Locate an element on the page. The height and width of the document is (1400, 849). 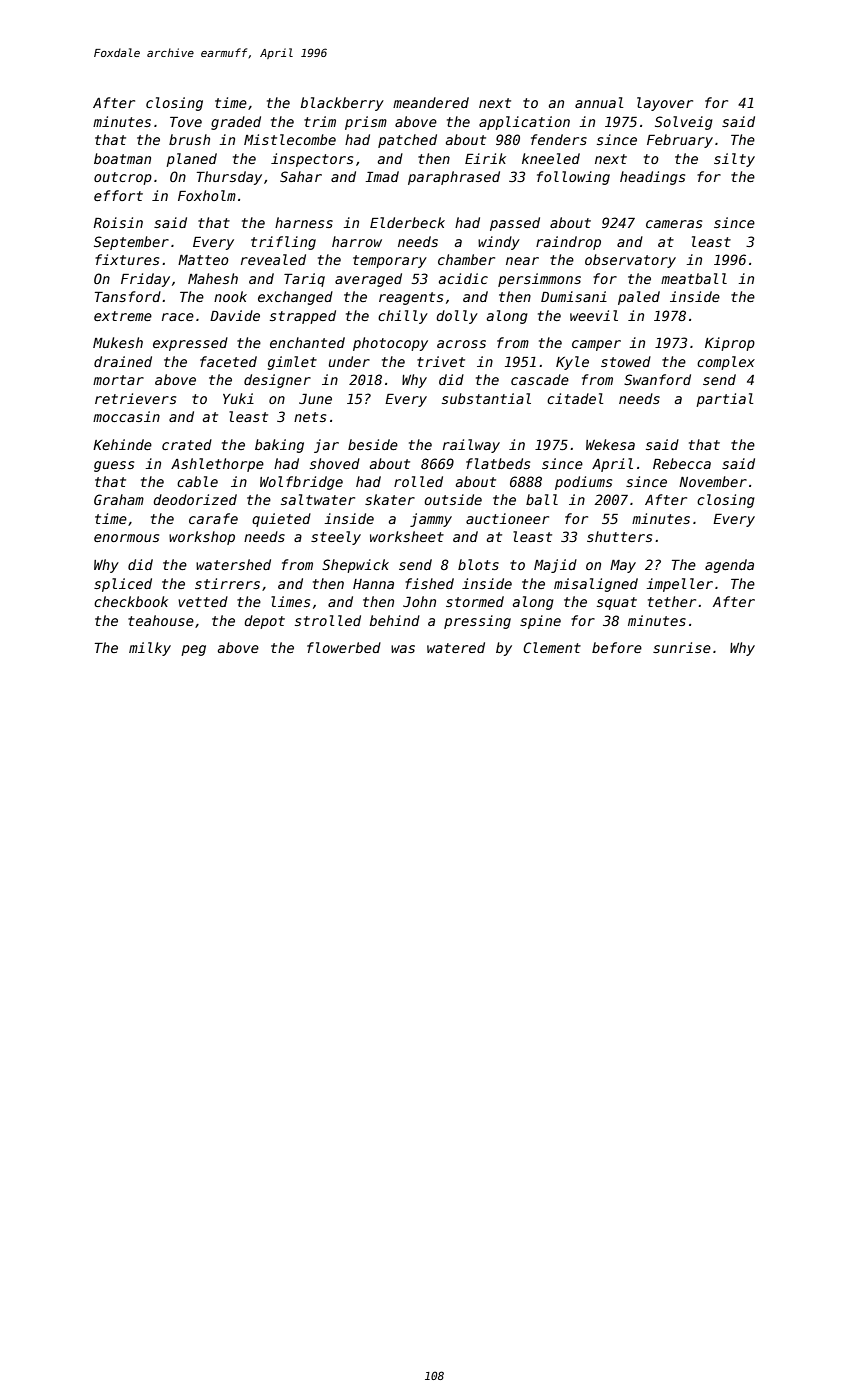
meandered is located at coordinates (431, 102).
